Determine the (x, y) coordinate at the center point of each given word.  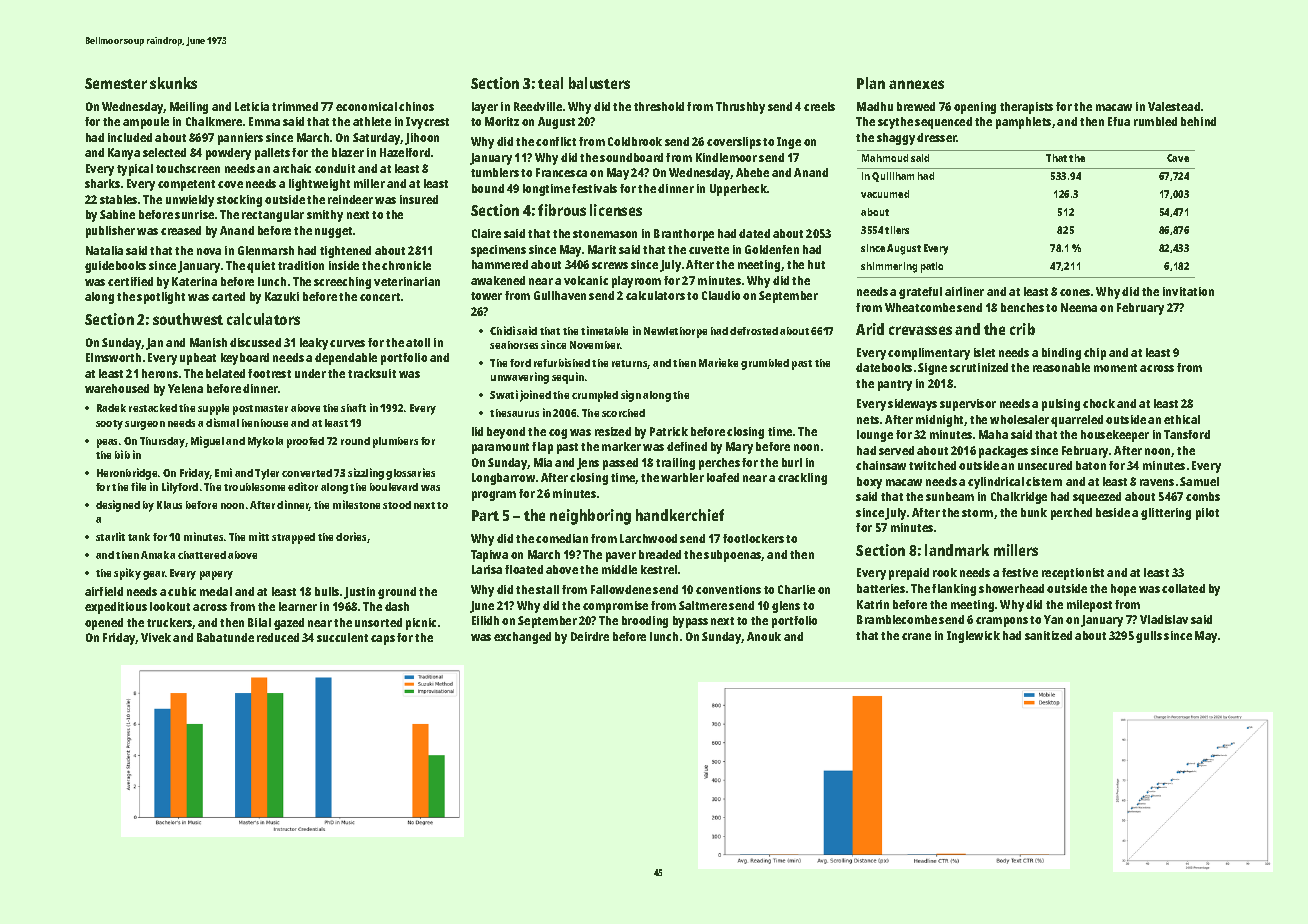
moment (1115, 368)
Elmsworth (113, 357)
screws (610, 265)
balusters (599, 83)
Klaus (169, 505)
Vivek (156, 637)
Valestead (1174, 106)
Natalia (104, 250)
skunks (173, 83)
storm (977, 513)
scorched (623, 413)
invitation (1188, 291)
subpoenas (733, 556)
